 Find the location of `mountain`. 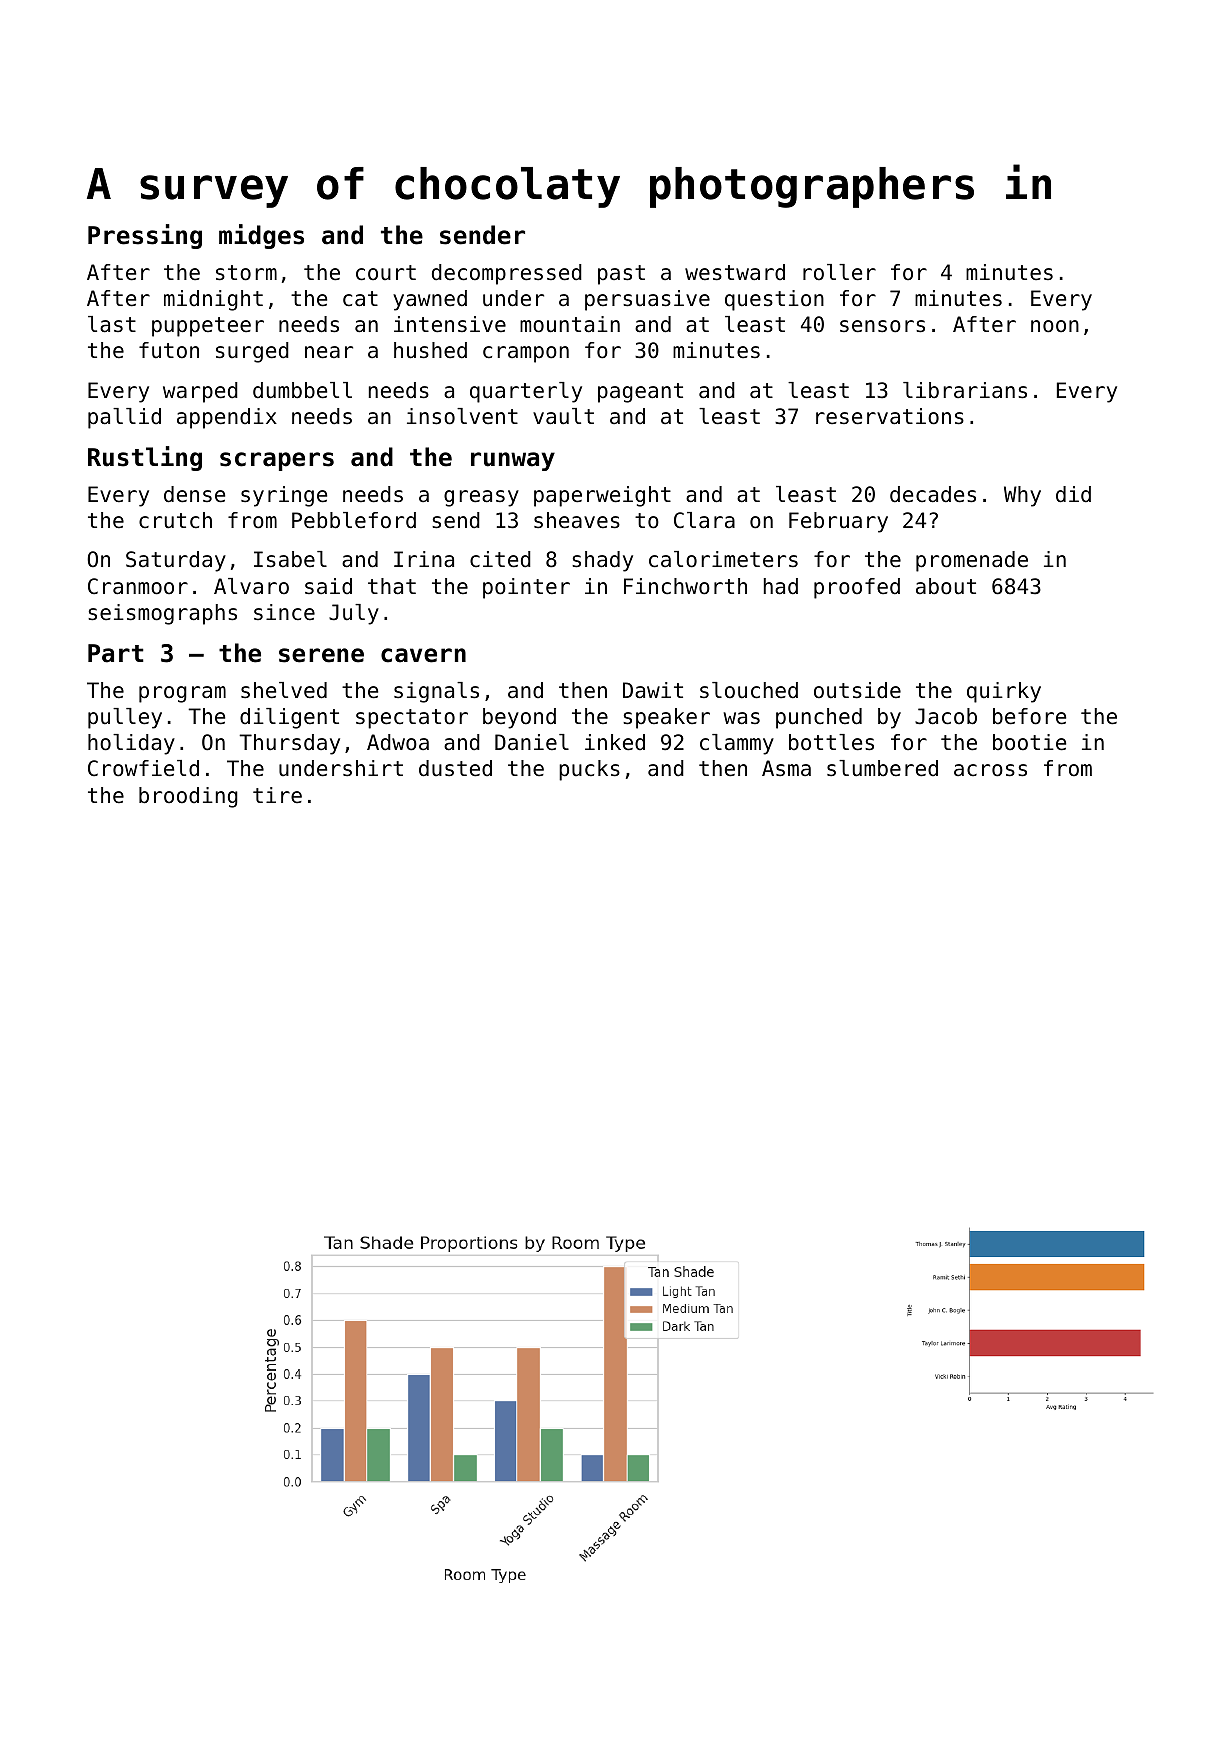

mountain is located at coordinates (570, 324).
